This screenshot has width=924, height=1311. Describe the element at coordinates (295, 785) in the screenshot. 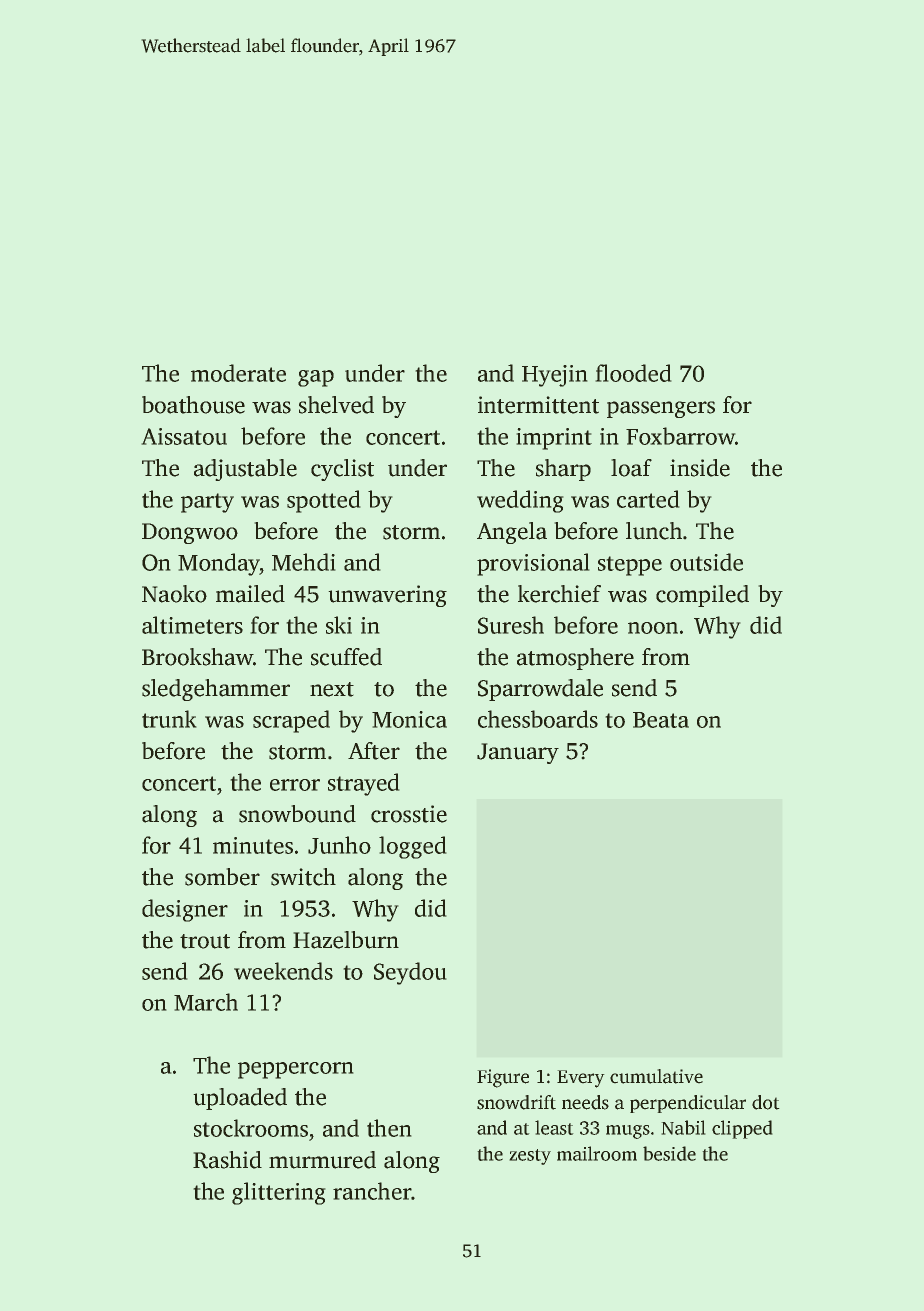

I see `error` at that location.
